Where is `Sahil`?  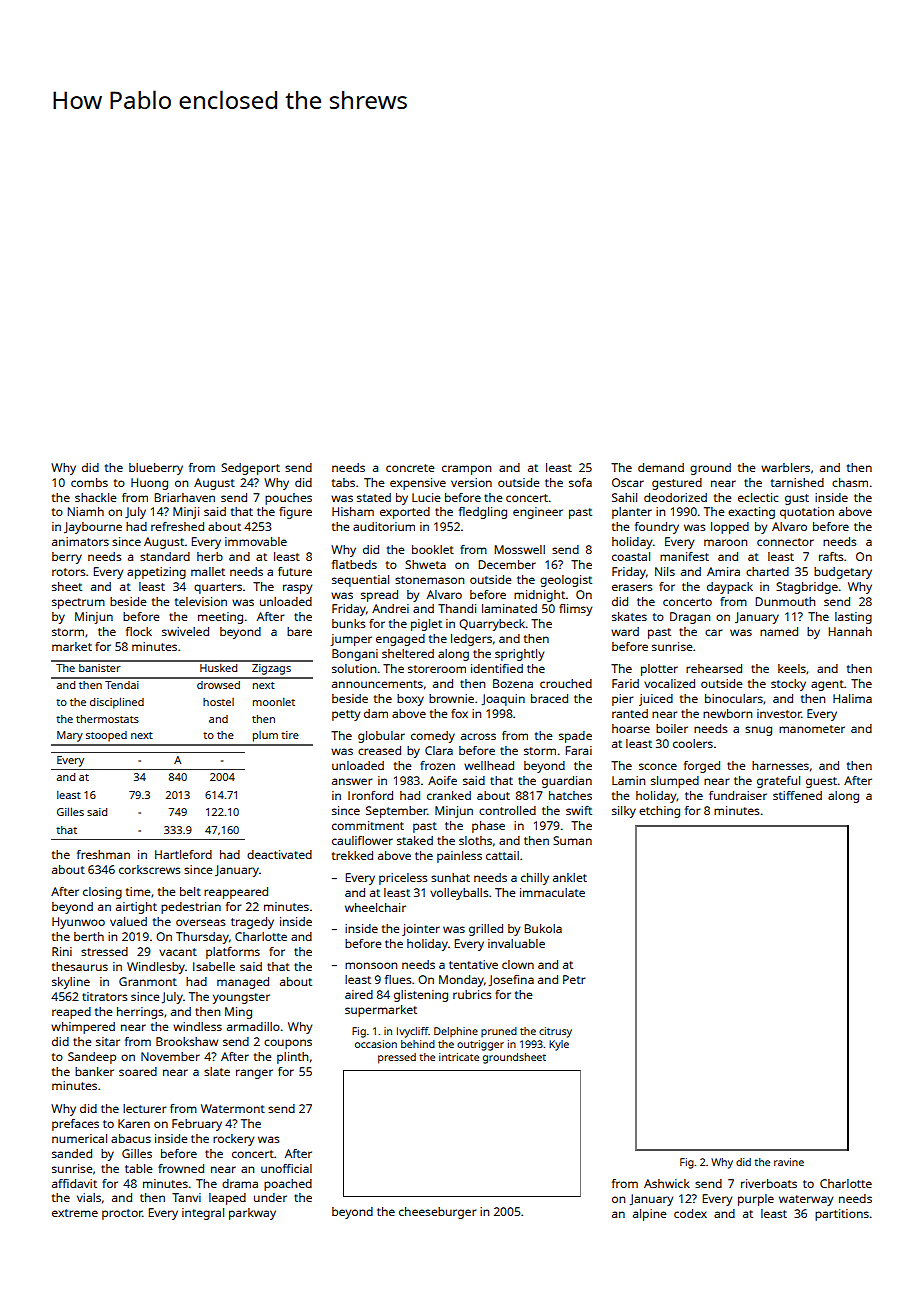
Sahil is located at coordinates (624, 497).
